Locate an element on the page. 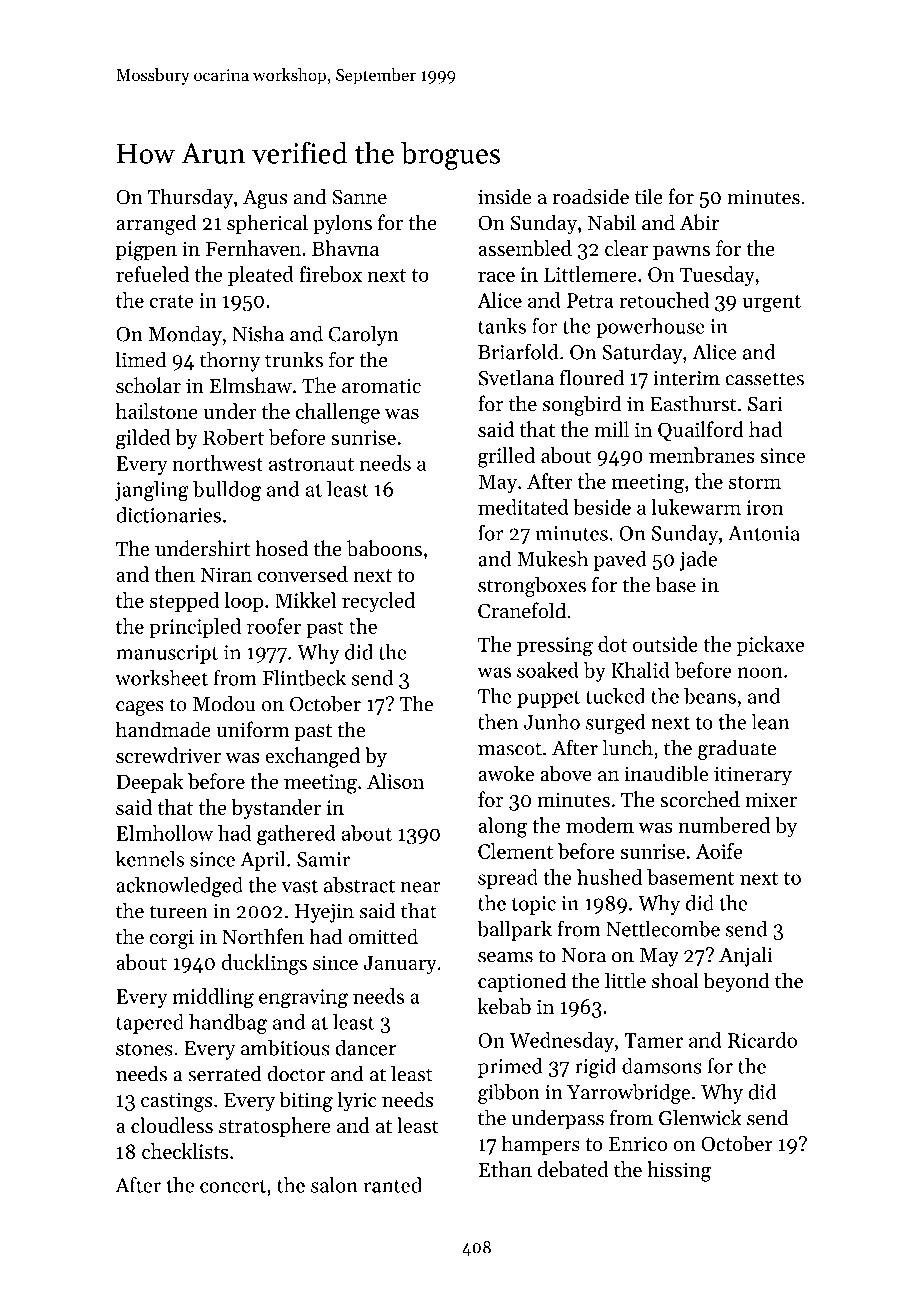 The image size is (924, 1311). Flintbeck is located at coordinates (304, 678).
